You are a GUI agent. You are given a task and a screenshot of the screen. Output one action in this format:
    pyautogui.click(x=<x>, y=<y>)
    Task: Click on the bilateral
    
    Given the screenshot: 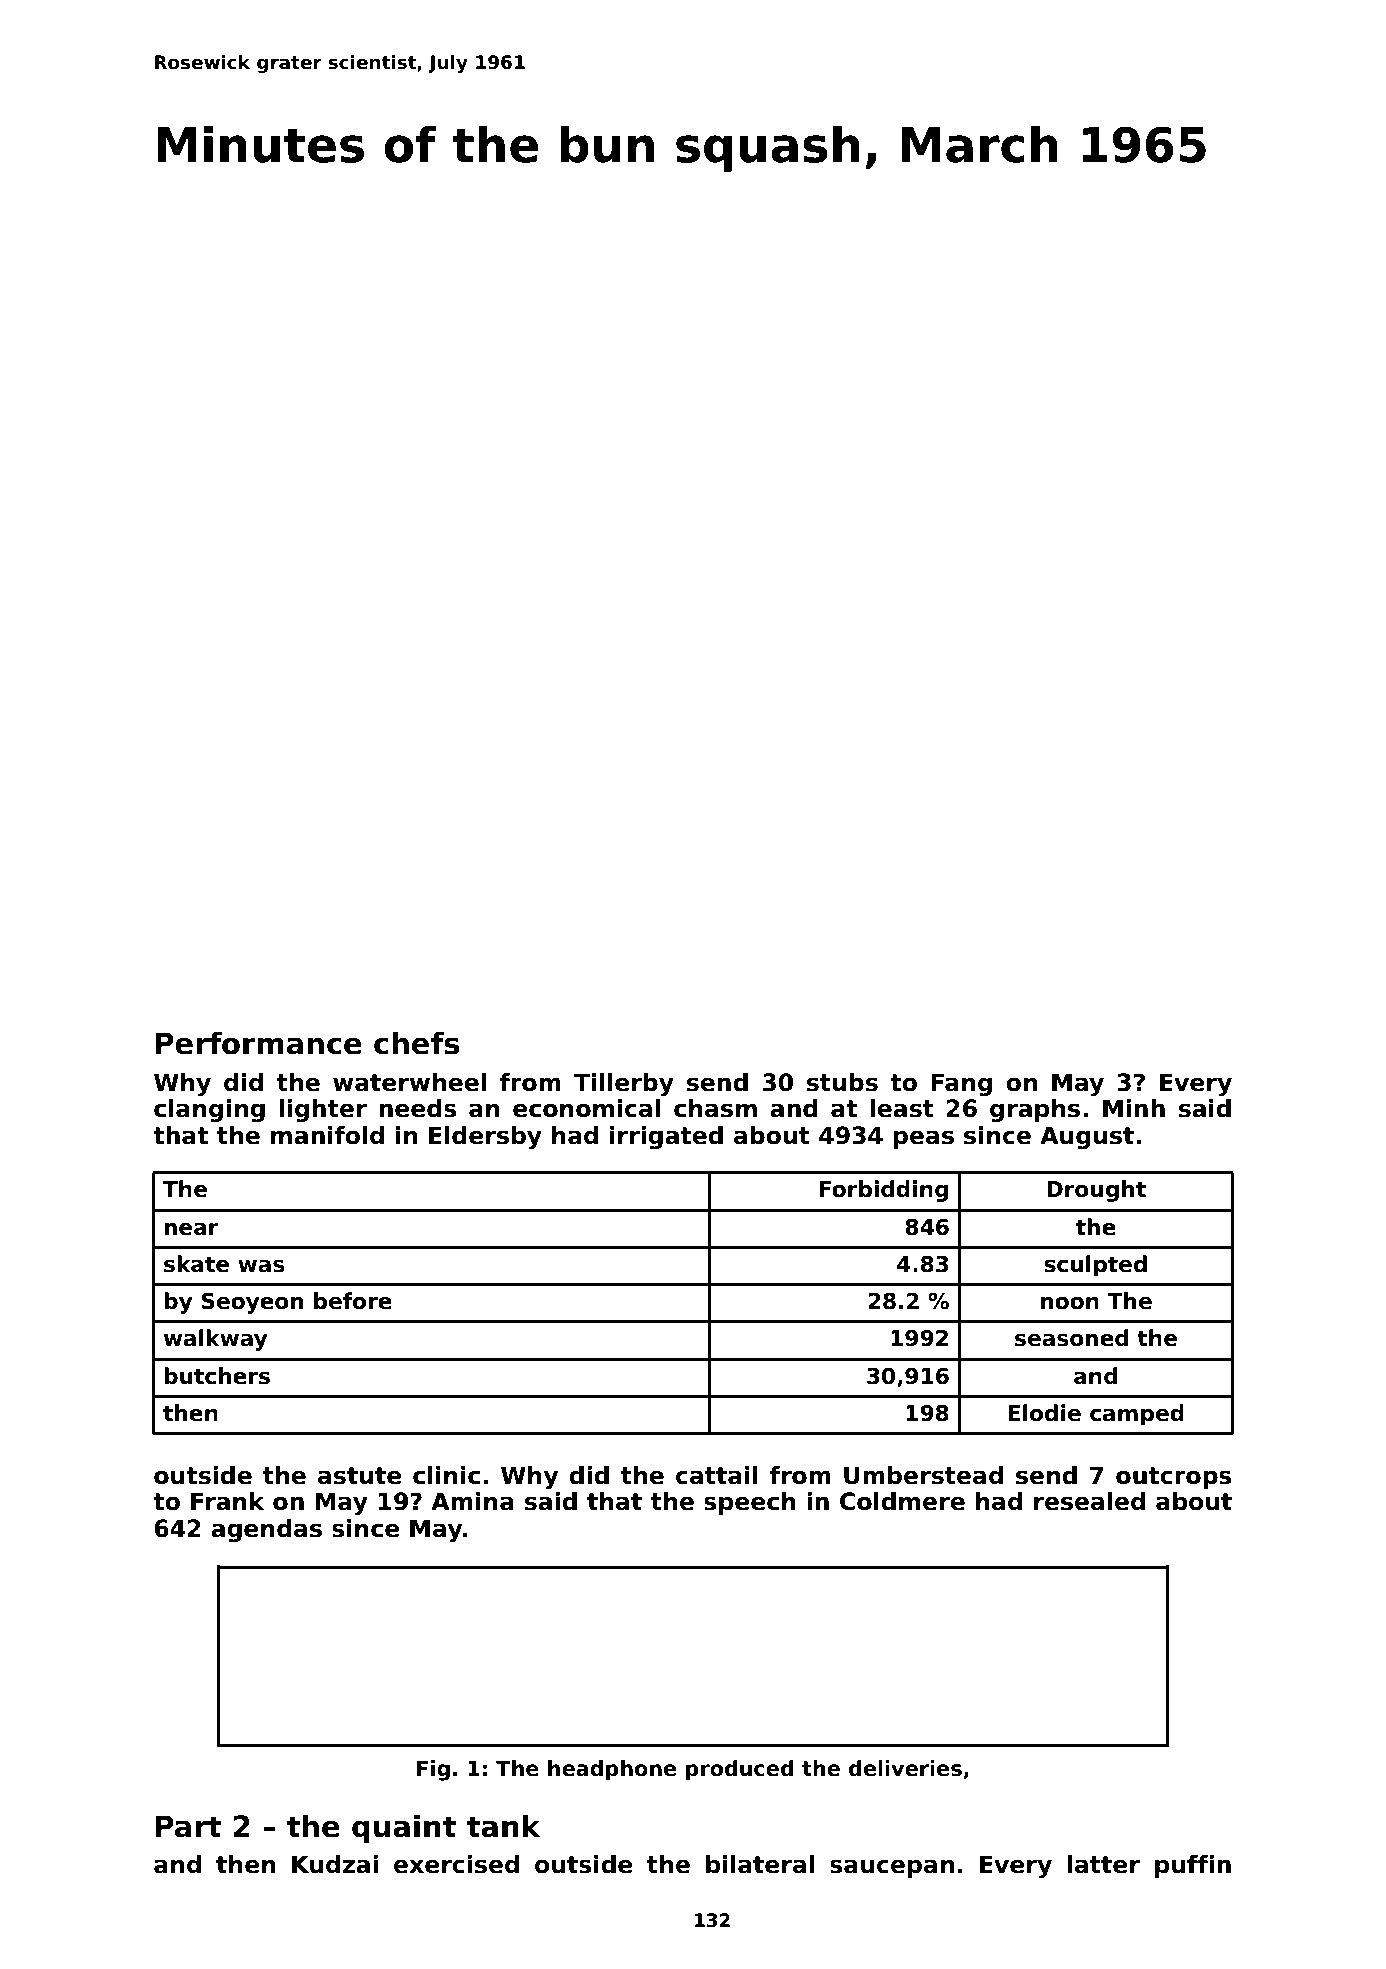 What is the action you would take?
    pyautogui.click(x=760, y=1864)
